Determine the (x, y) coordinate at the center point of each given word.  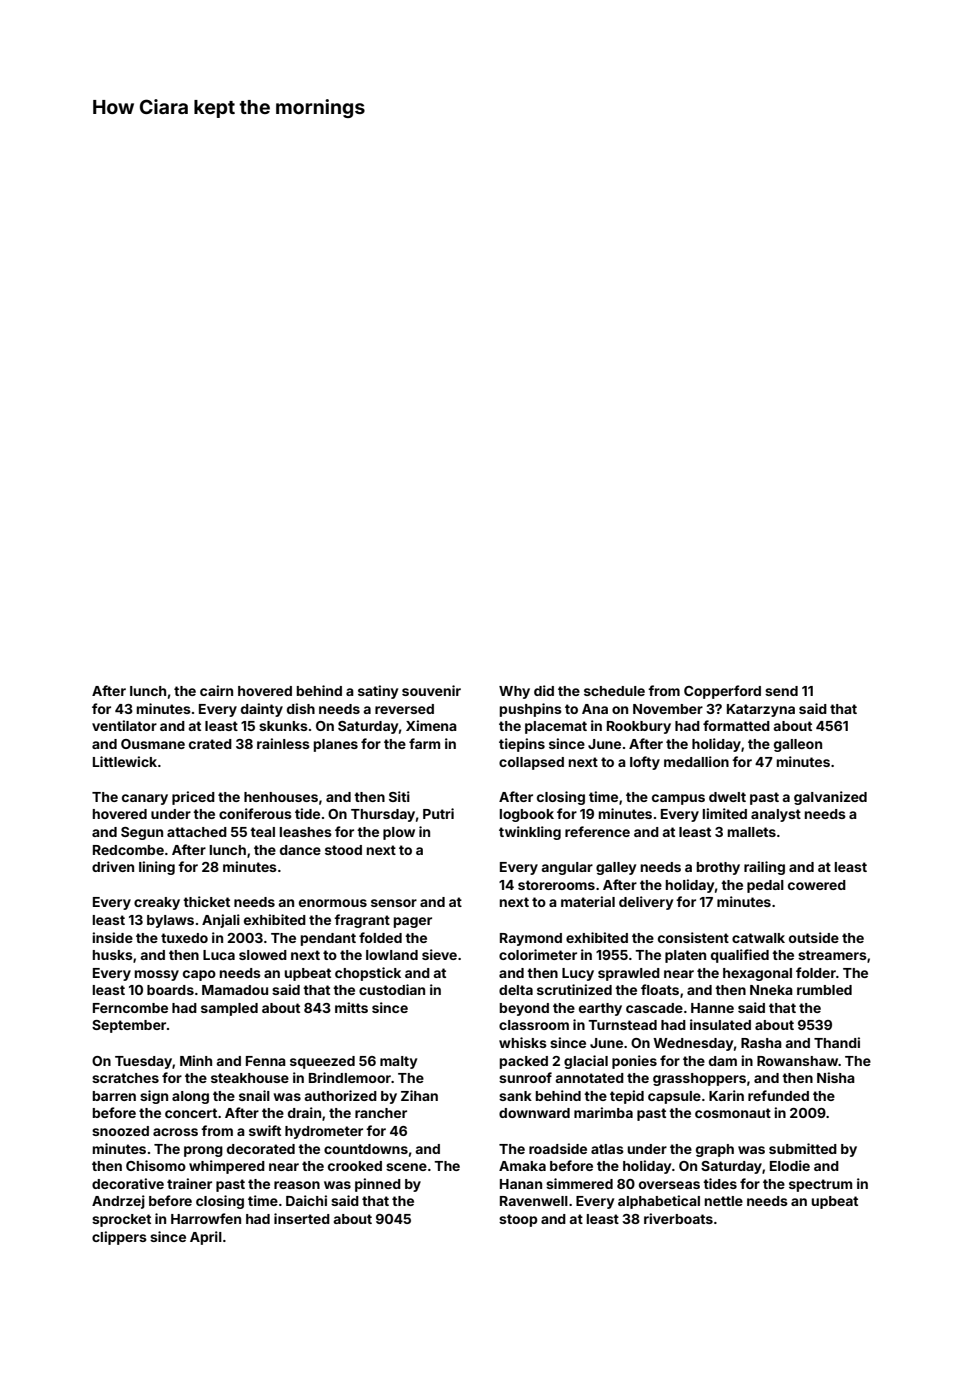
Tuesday (143, 1062)
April (206, 1238)
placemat (556, 727)
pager (413, 922)
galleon (798, 745)
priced (193, 798)
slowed (263, 955)
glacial (586, 1062)
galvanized (830, 798)
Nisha (836, 1077)
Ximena (431, 725)
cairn (216, 690)
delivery (646, 903)
